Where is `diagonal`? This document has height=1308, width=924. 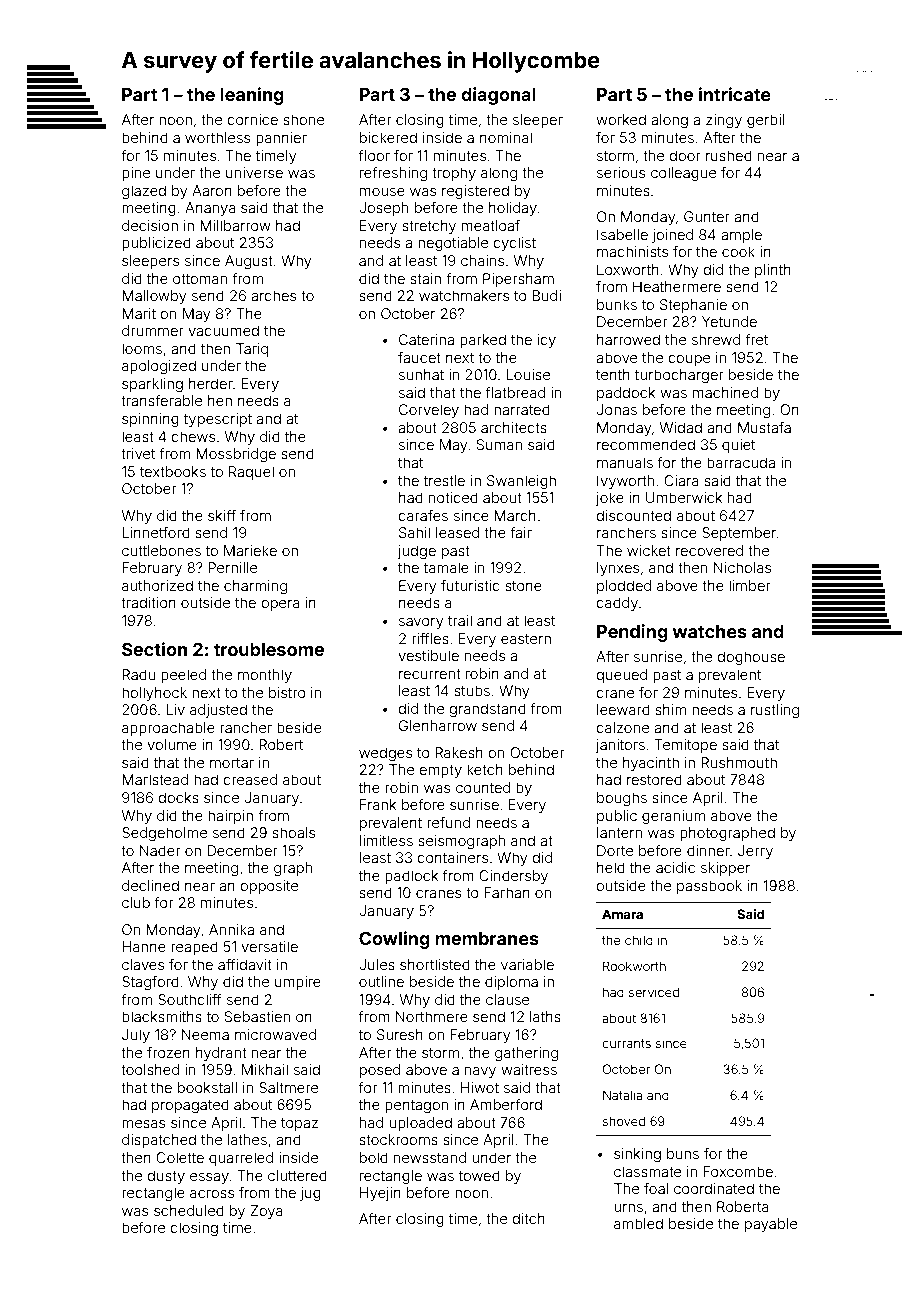
diagonal is located at coordinates (498, 96).
